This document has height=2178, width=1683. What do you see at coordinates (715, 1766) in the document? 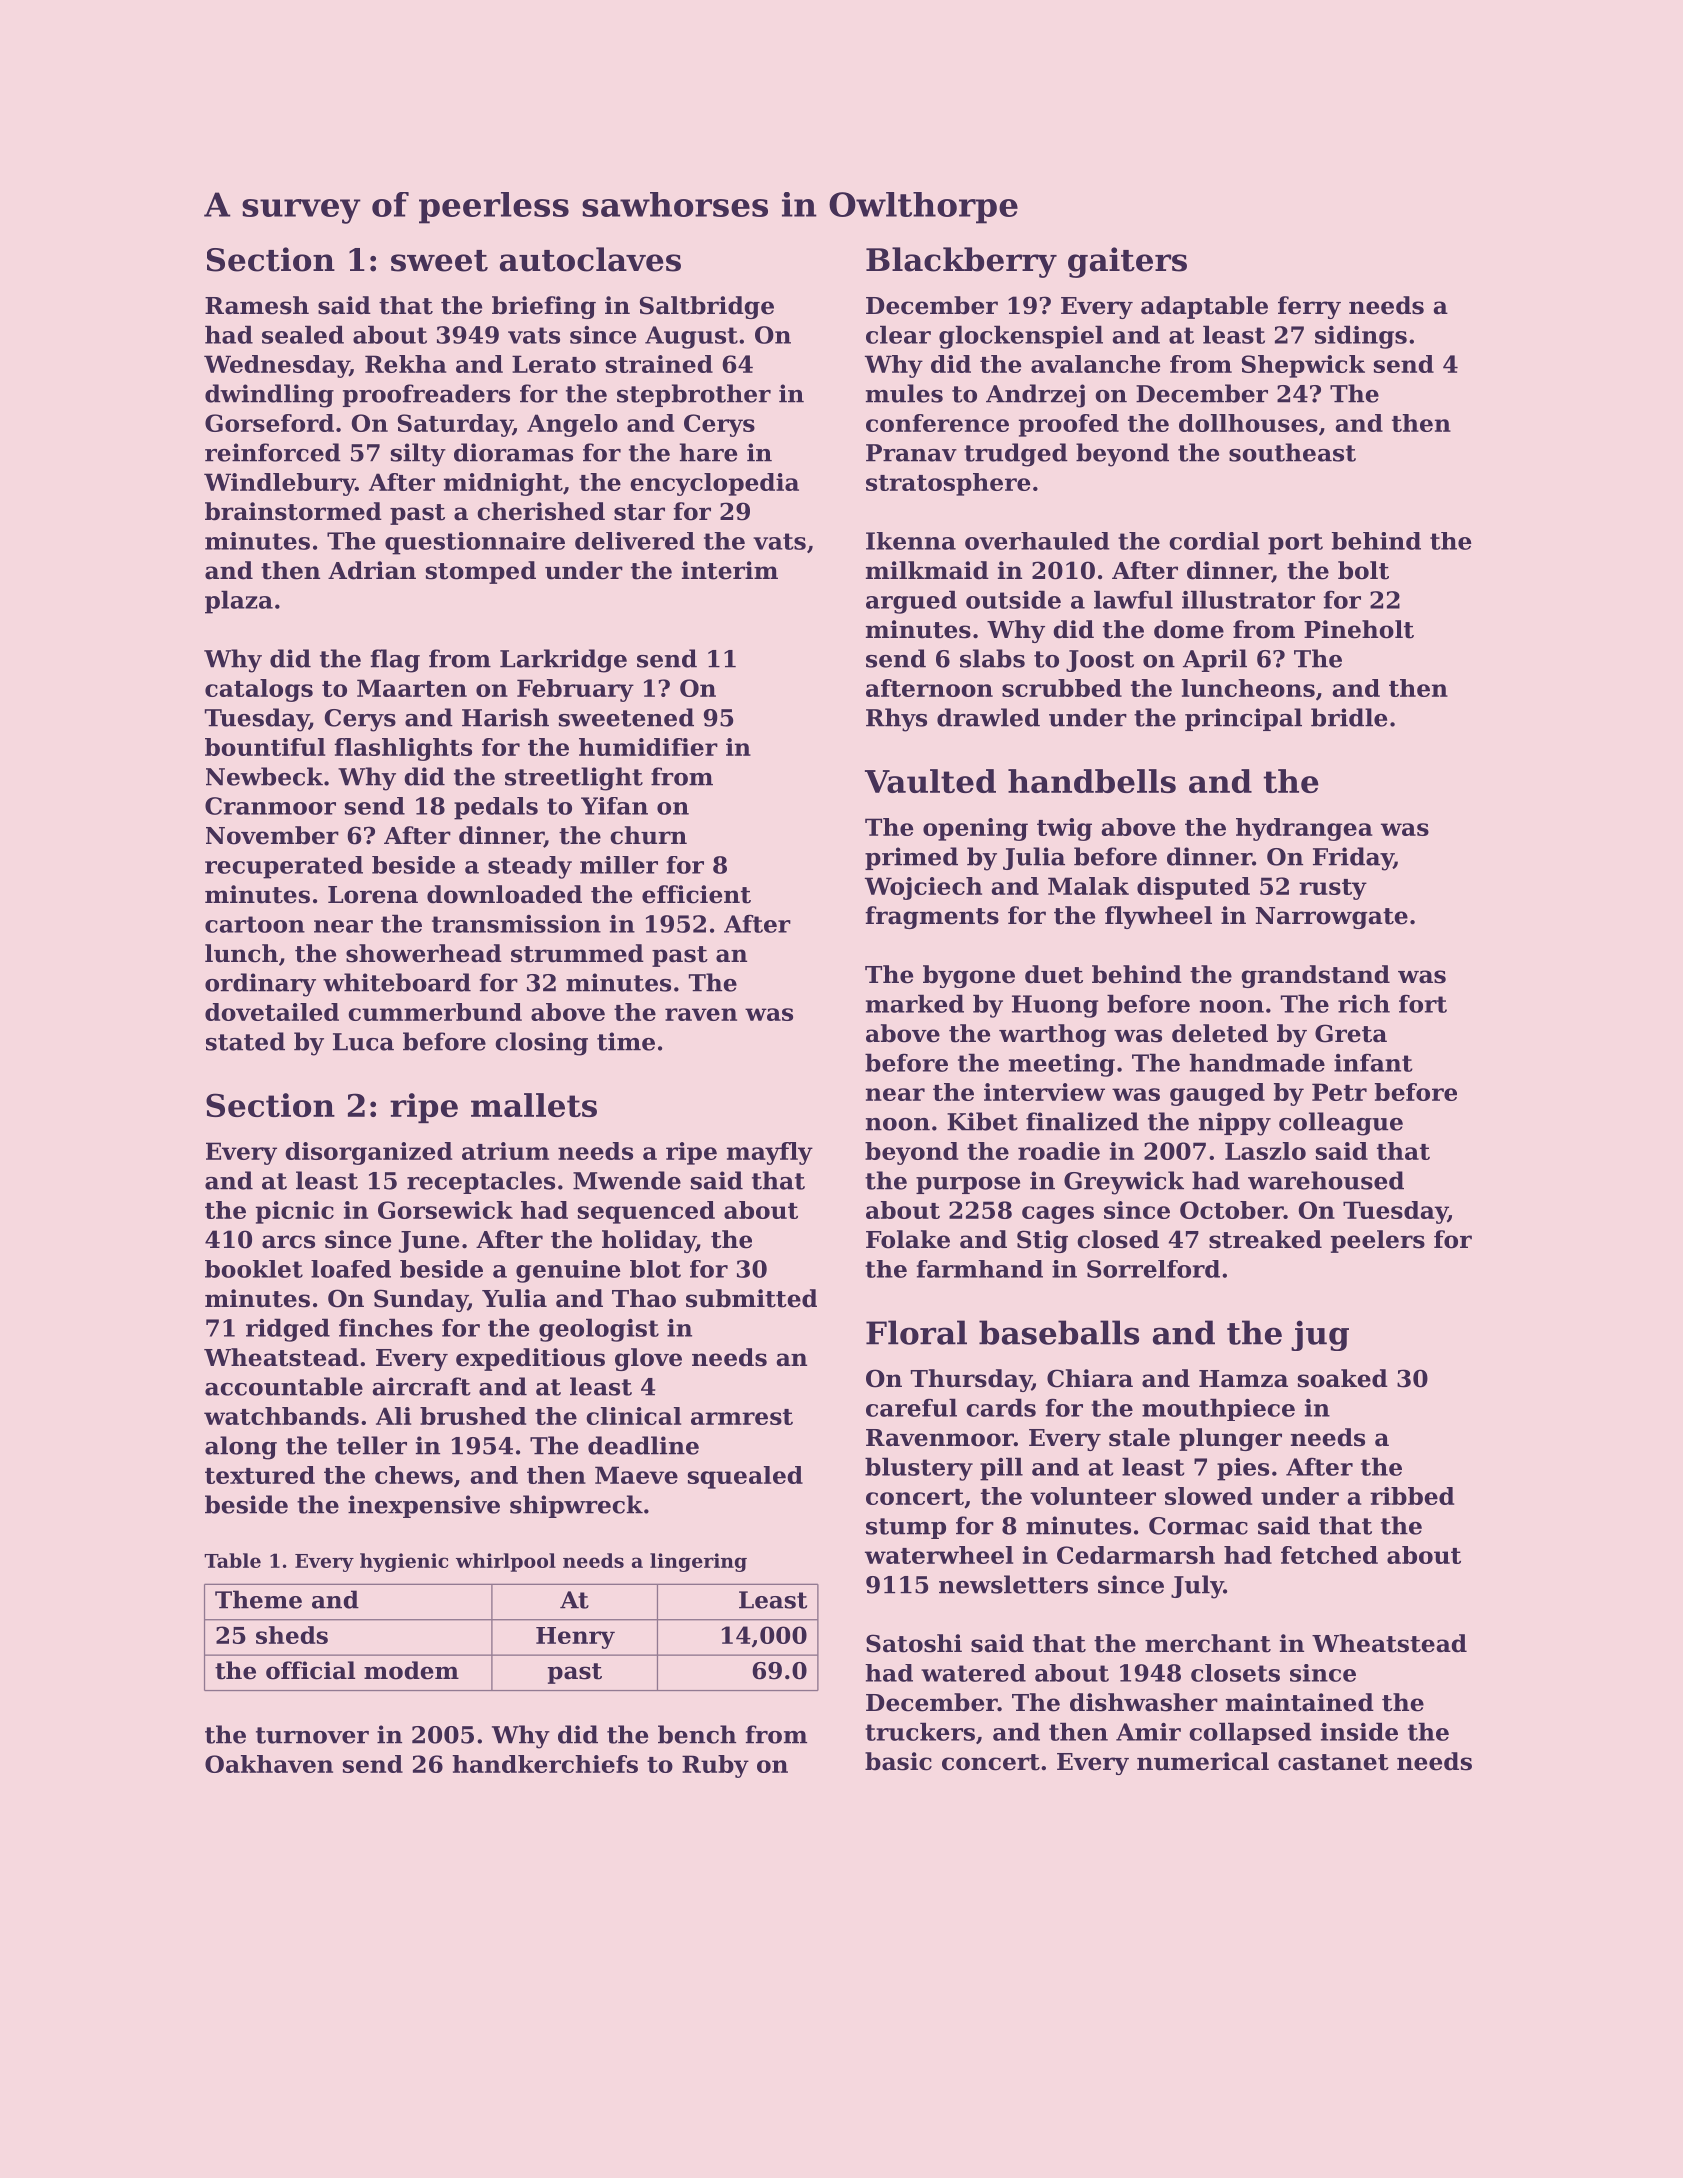
I see `Ruby` at bounding box center [715, 1766].
